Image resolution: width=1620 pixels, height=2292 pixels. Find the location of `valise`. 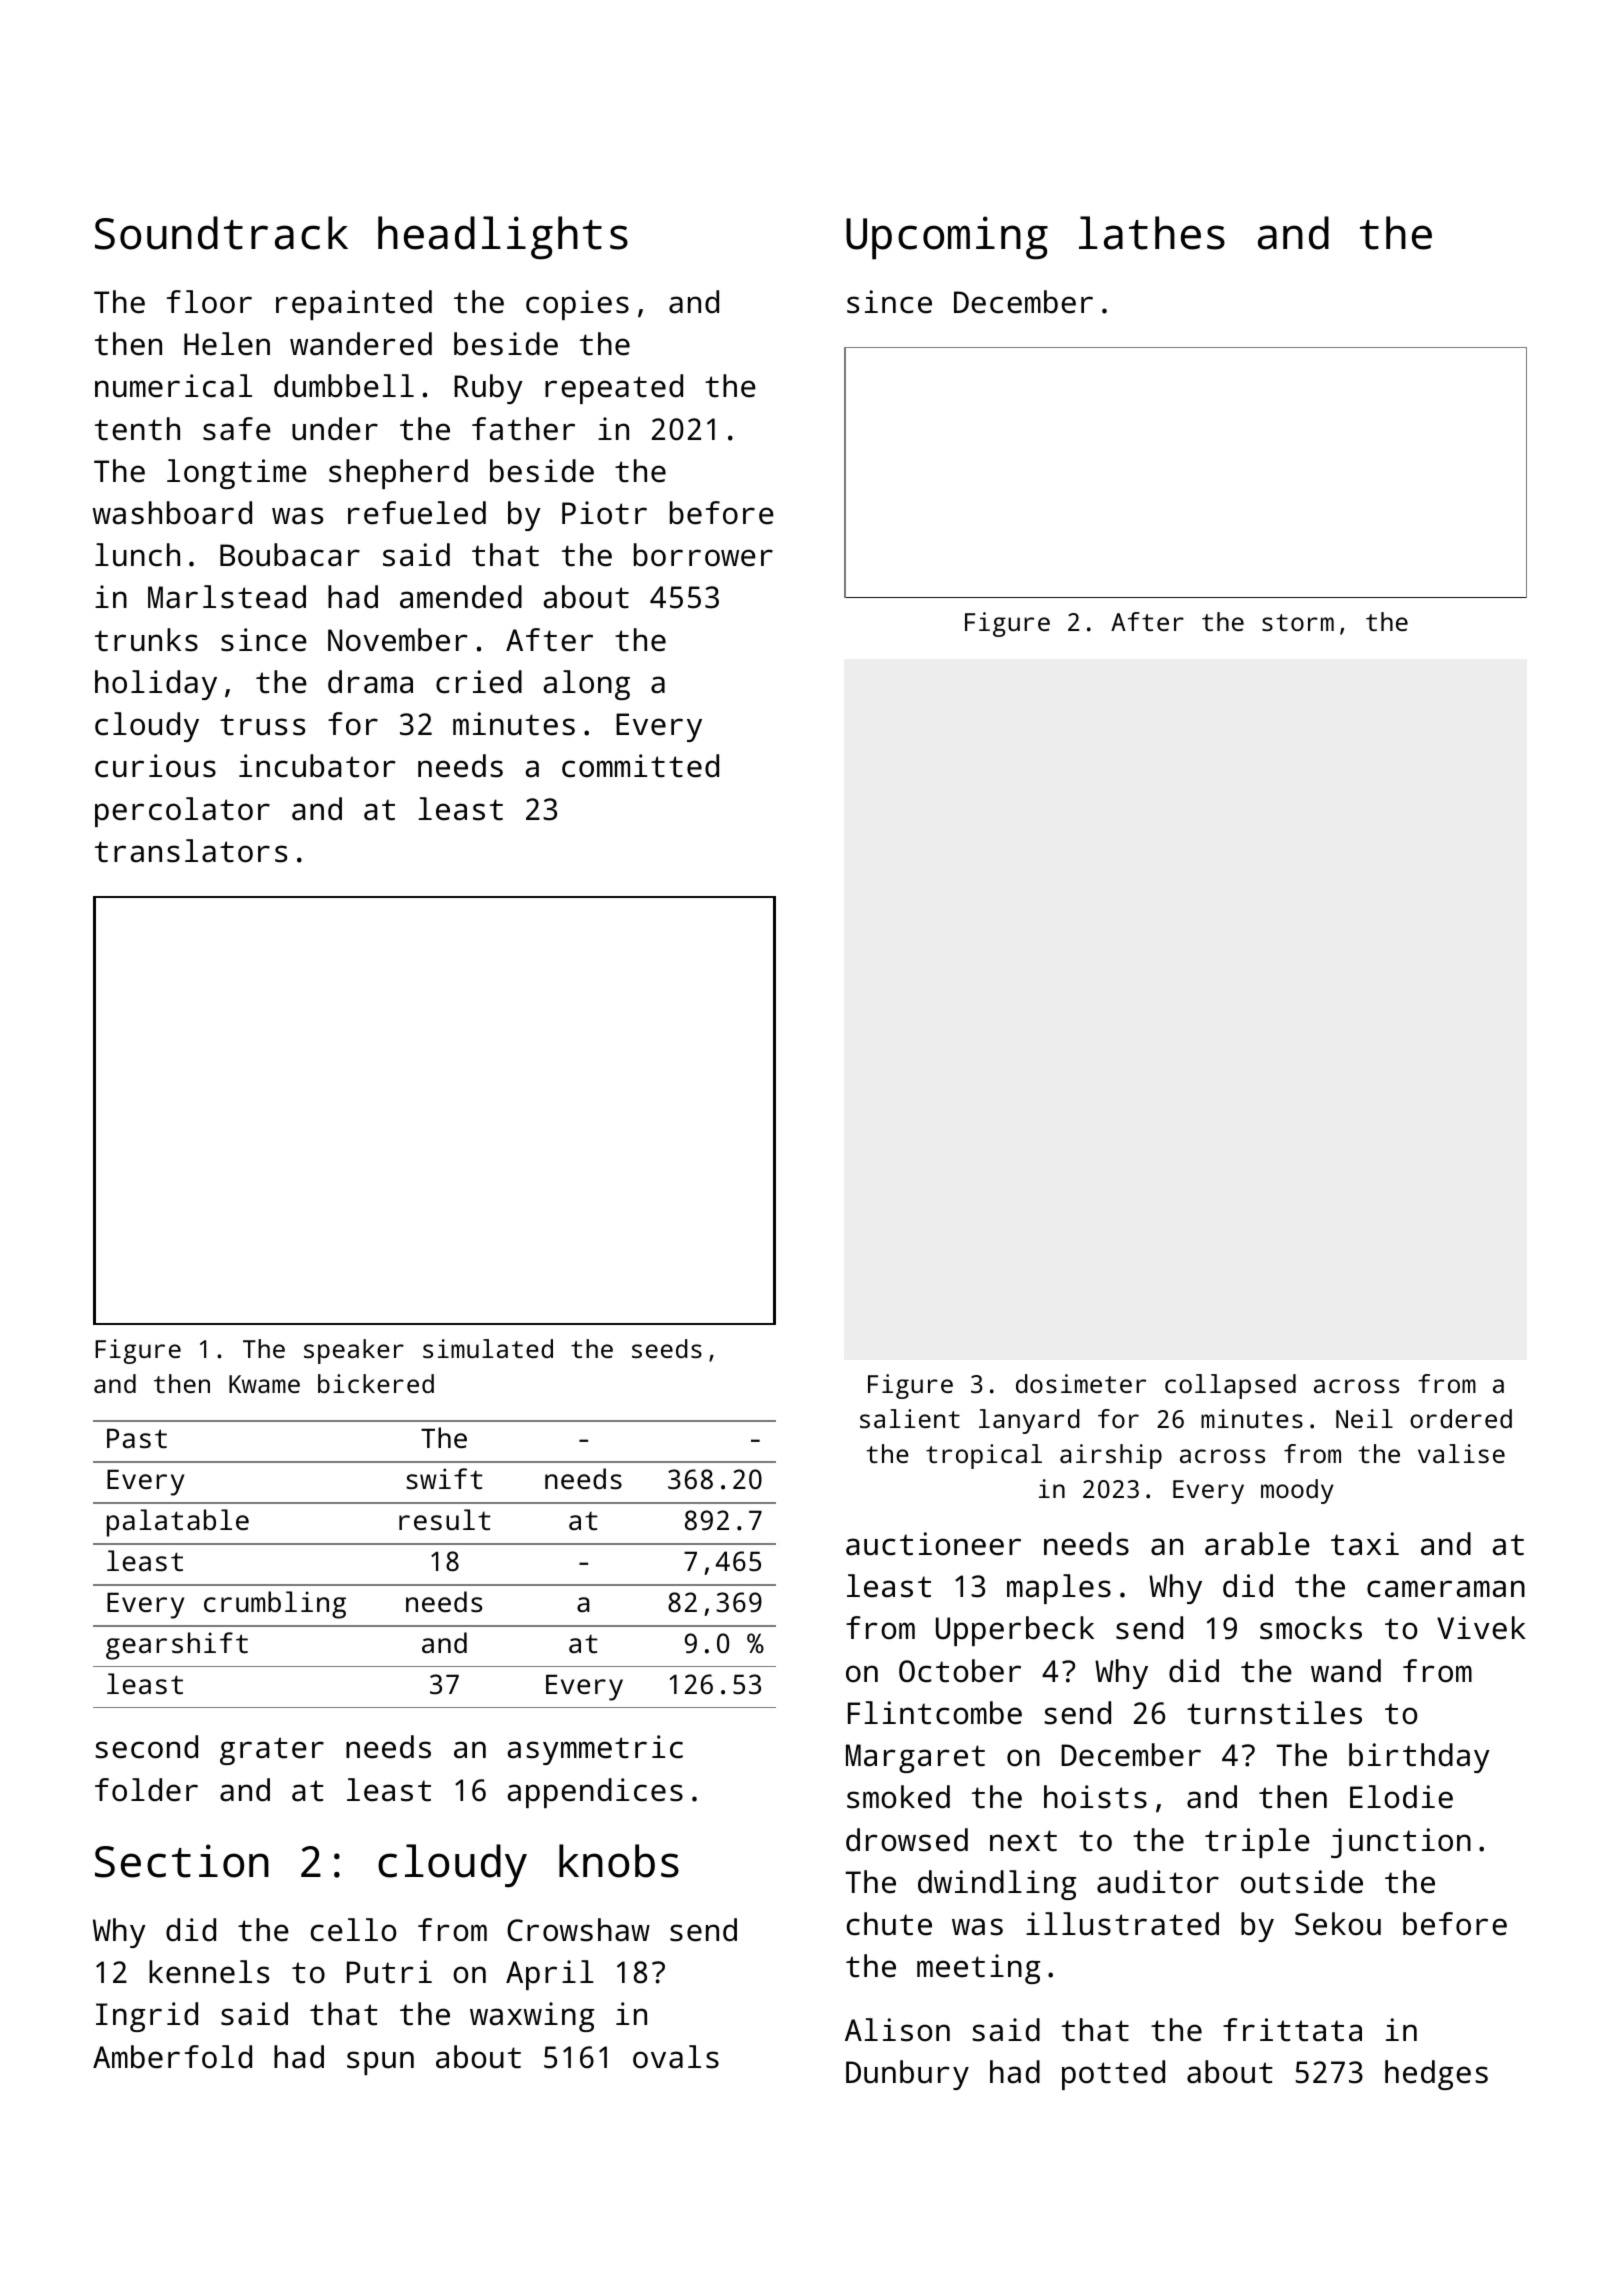

valise is located at coordinates (1461, 1453).
